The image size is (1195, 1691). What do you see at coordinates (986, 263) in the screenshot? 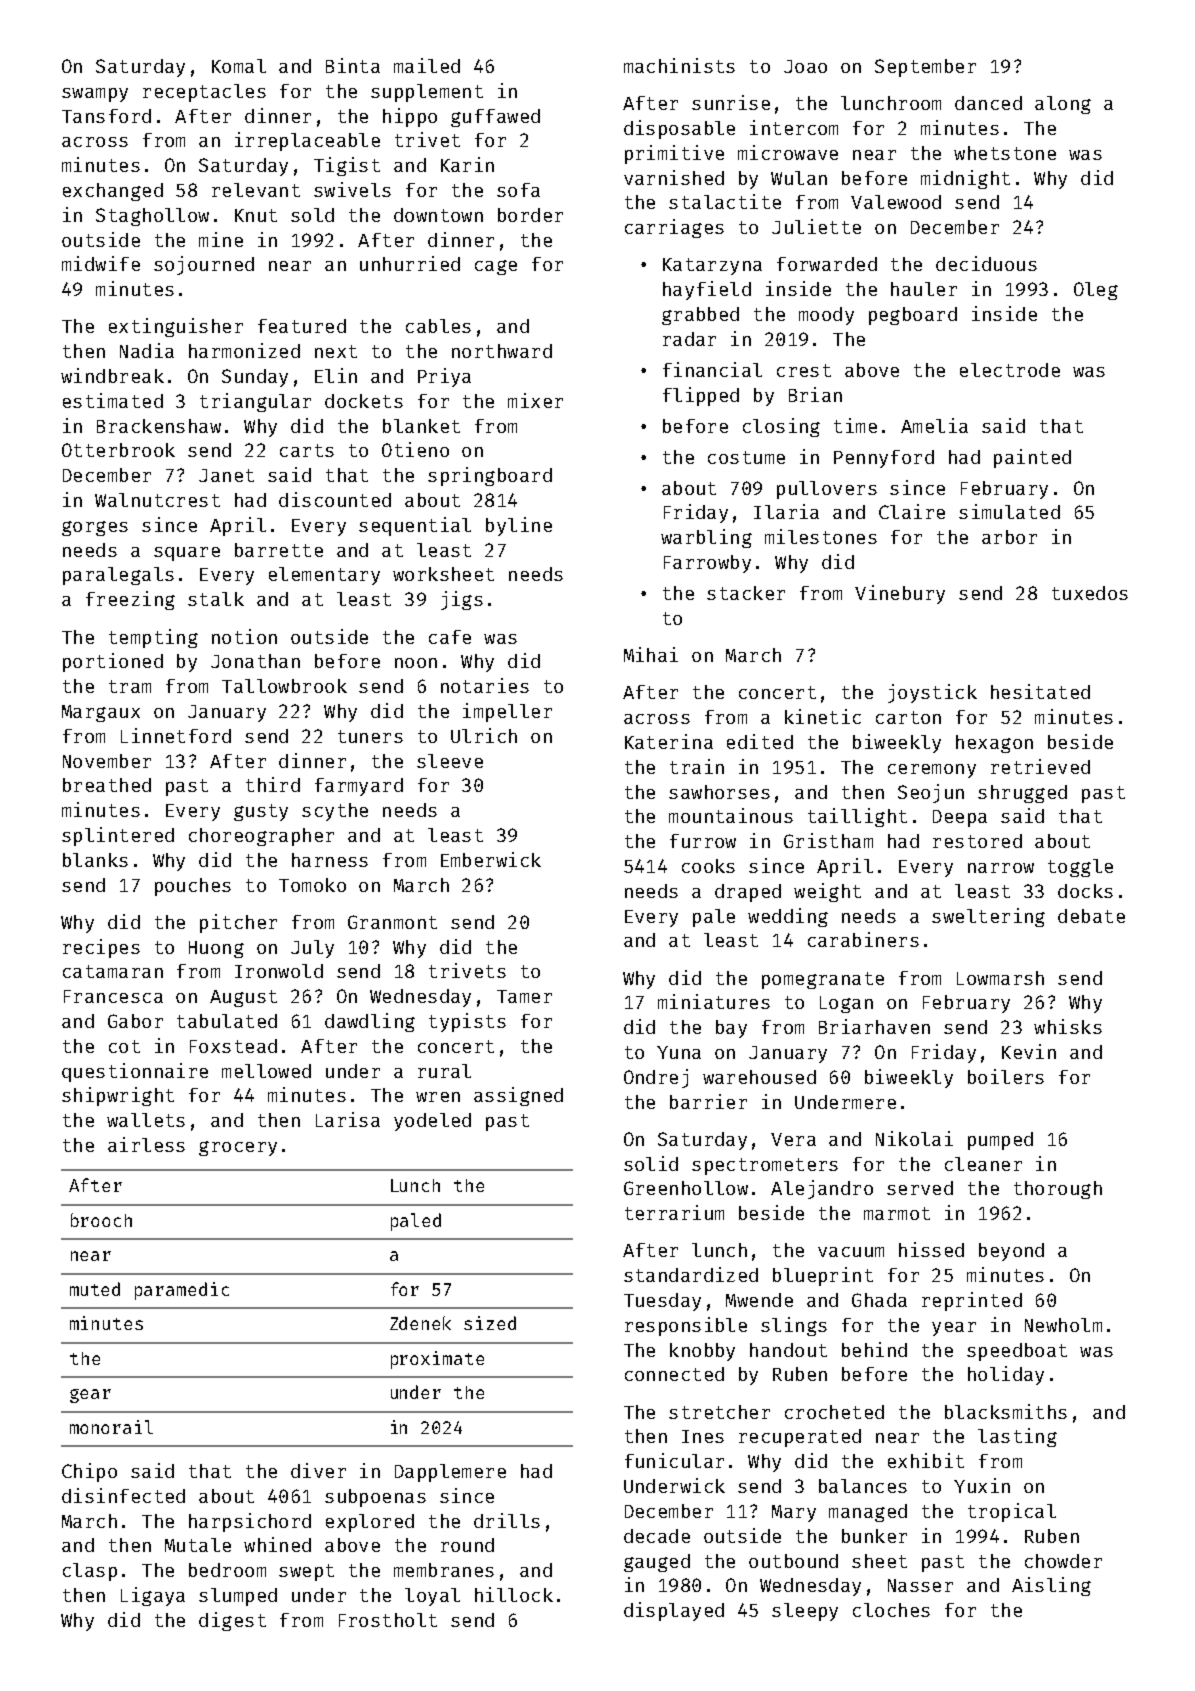
I see `deciduous` at bounding box center [986, 263].
